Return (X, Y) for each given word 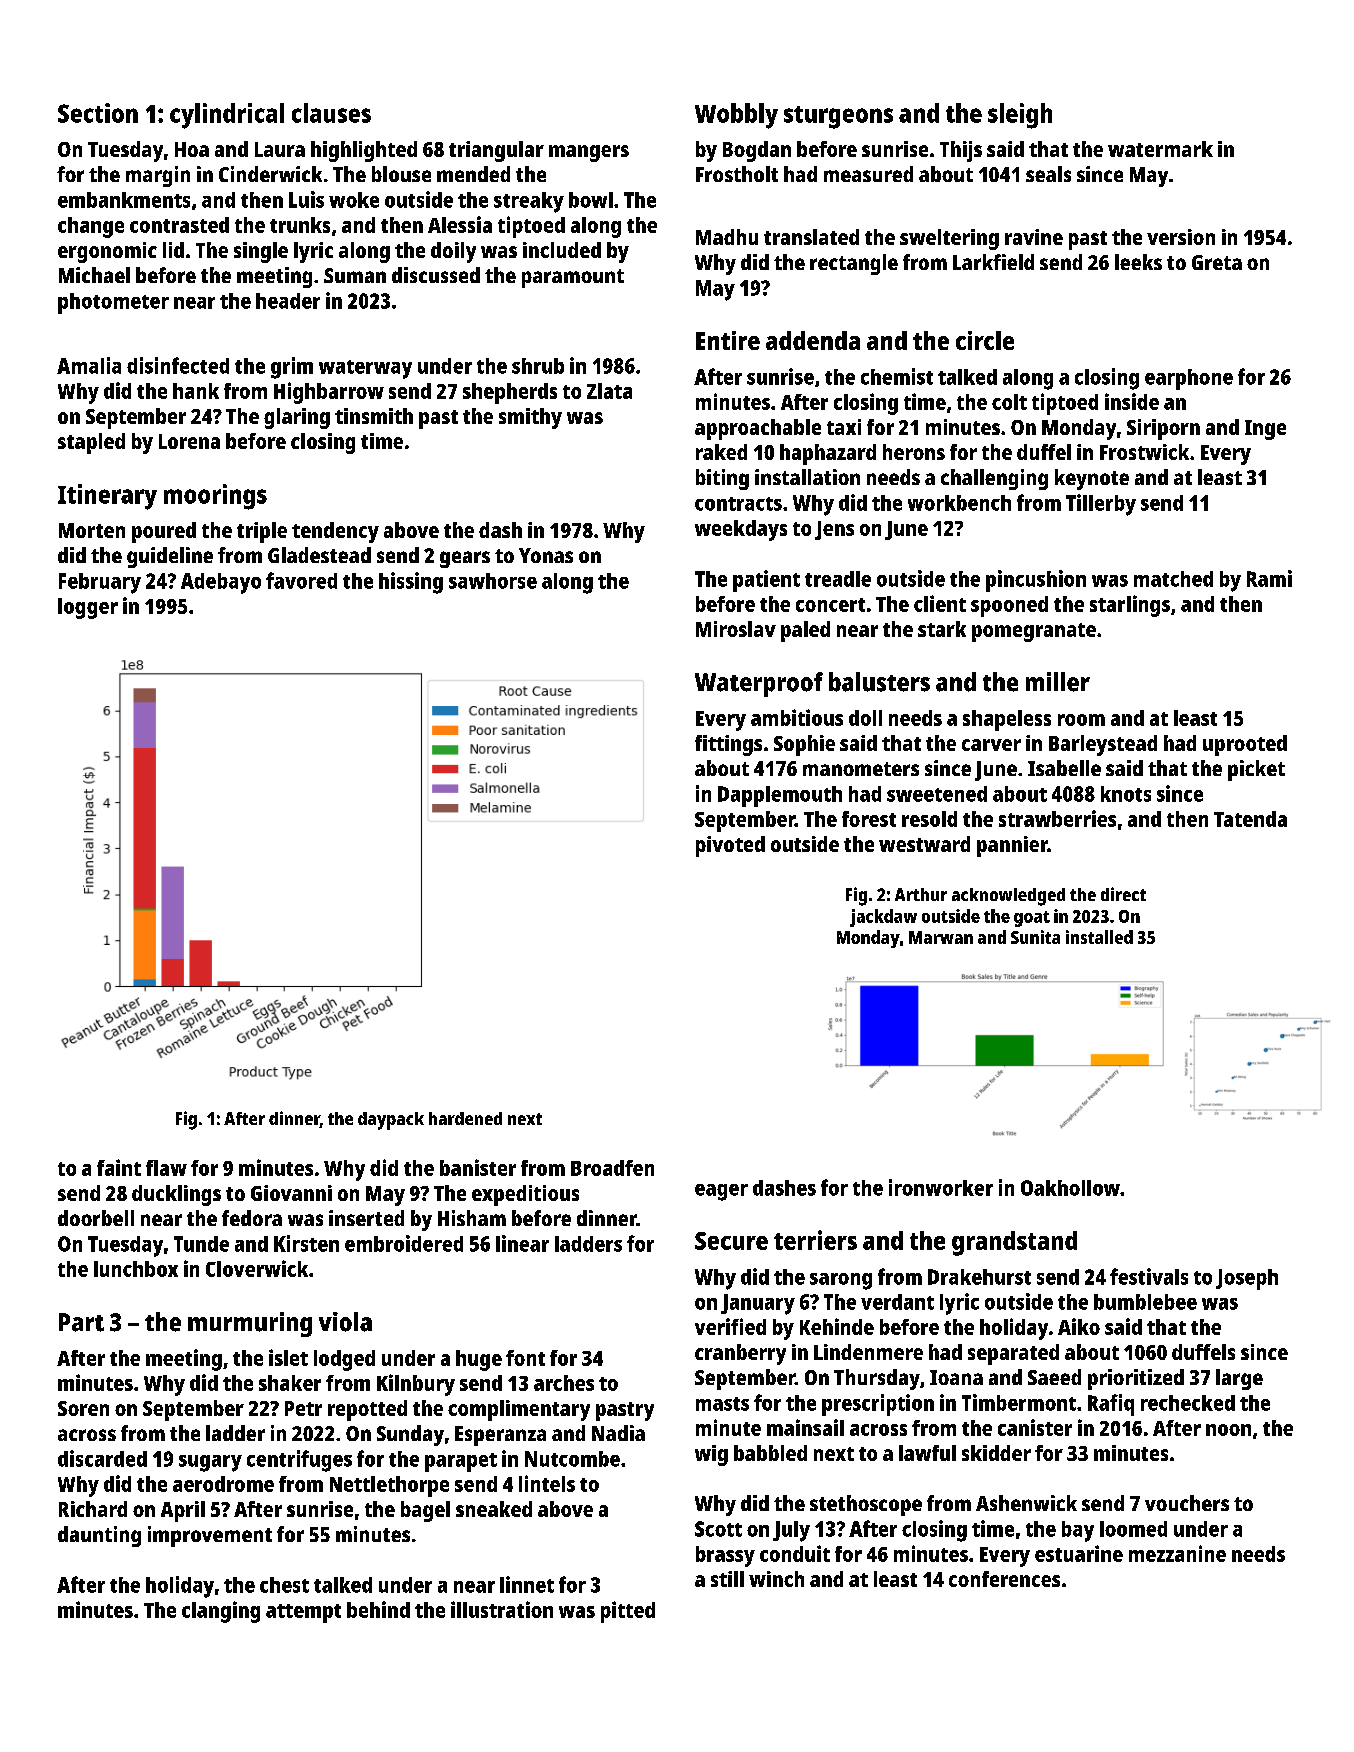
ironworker (941, 1187)
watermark (1160, 149)
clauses (331, 113)
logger (88, 608)
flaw (166, 1168)
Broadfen (612, 1168)
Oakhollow (1070, 1188)
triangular (496, 151)
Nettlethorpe (389, 1486)
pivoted (730, 846)
